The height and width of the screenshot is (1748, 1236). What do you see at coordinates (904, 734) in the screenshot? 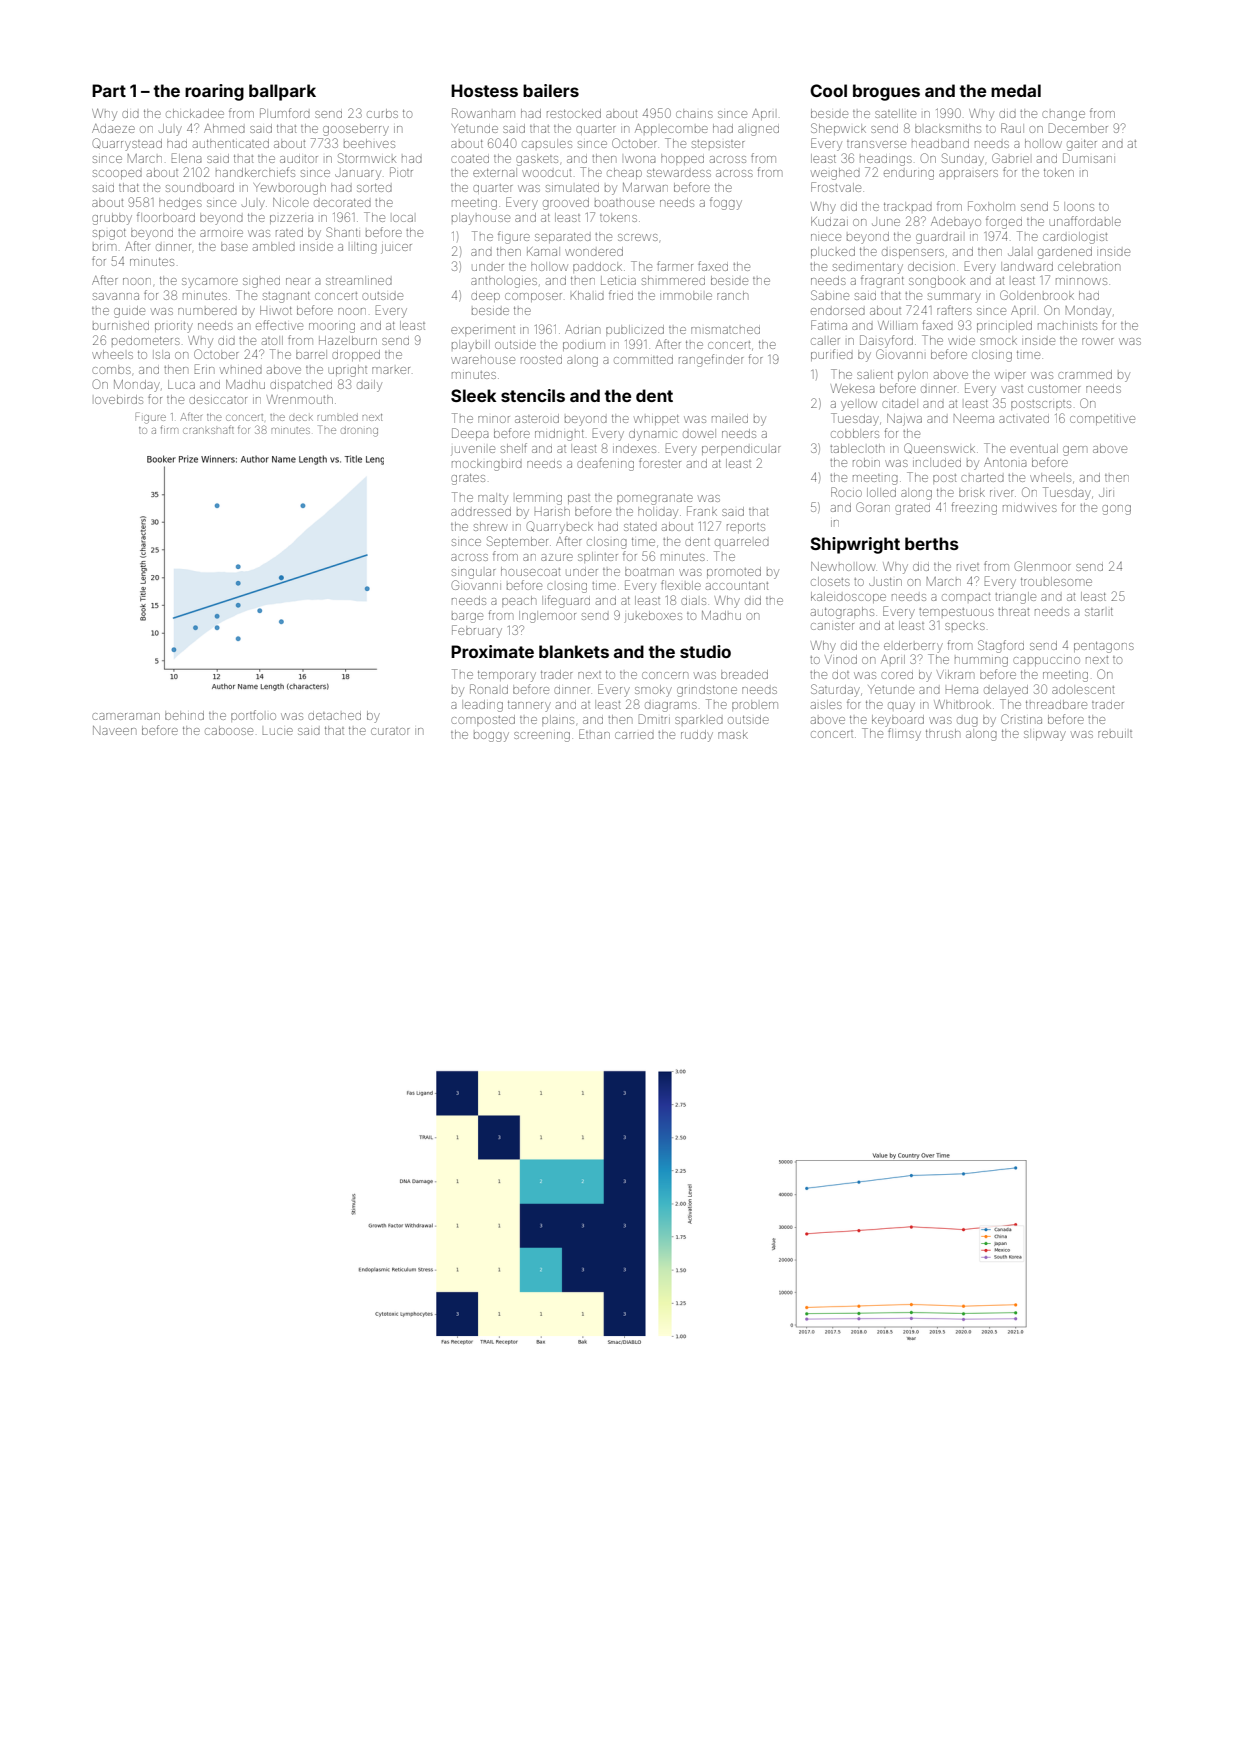
I see `flimsy` at bounding box center [904, 734].
